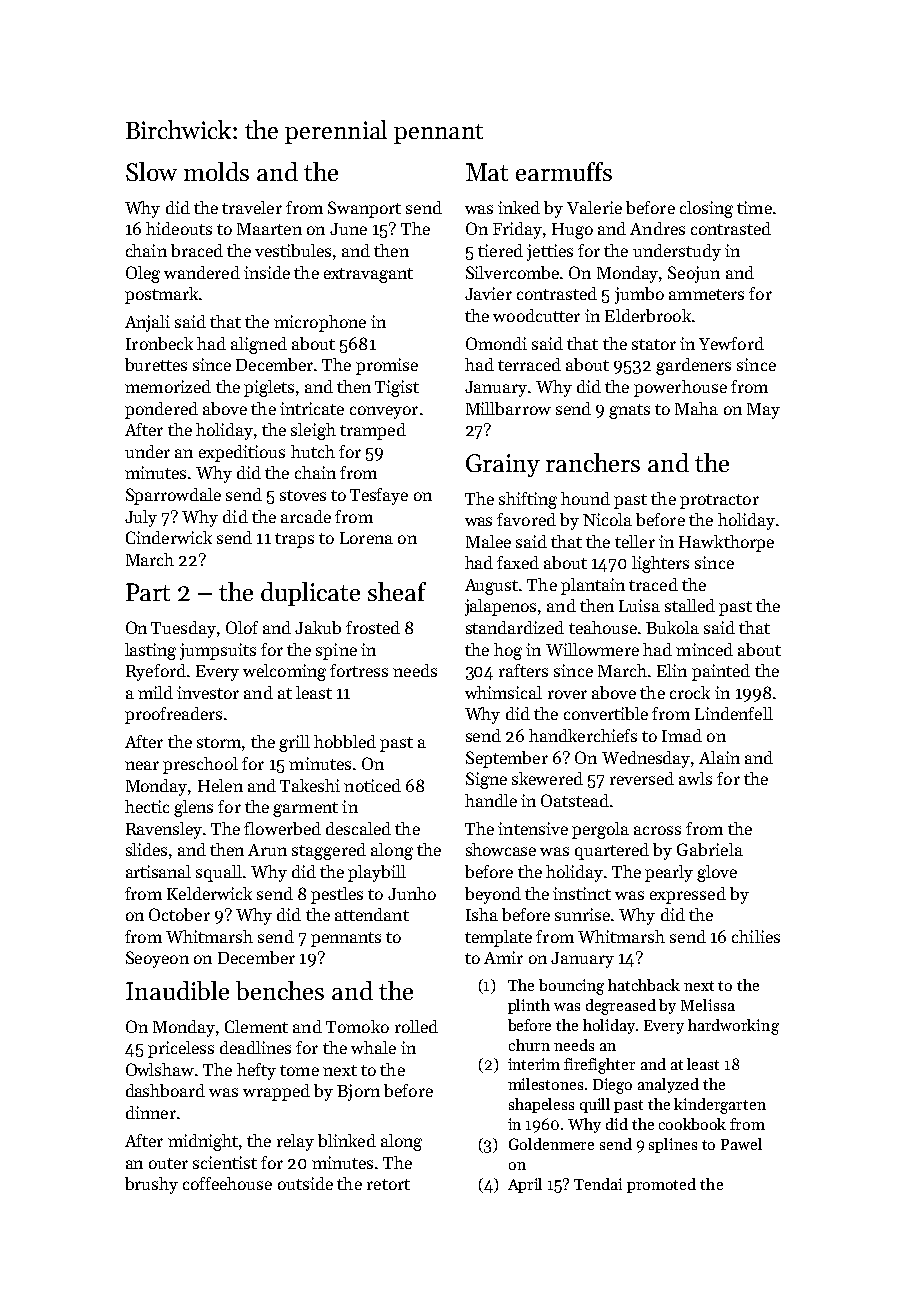  What do you see at coordinates (550, 252) in the document?
I see `jetties` at bounding box center [550, 252].
